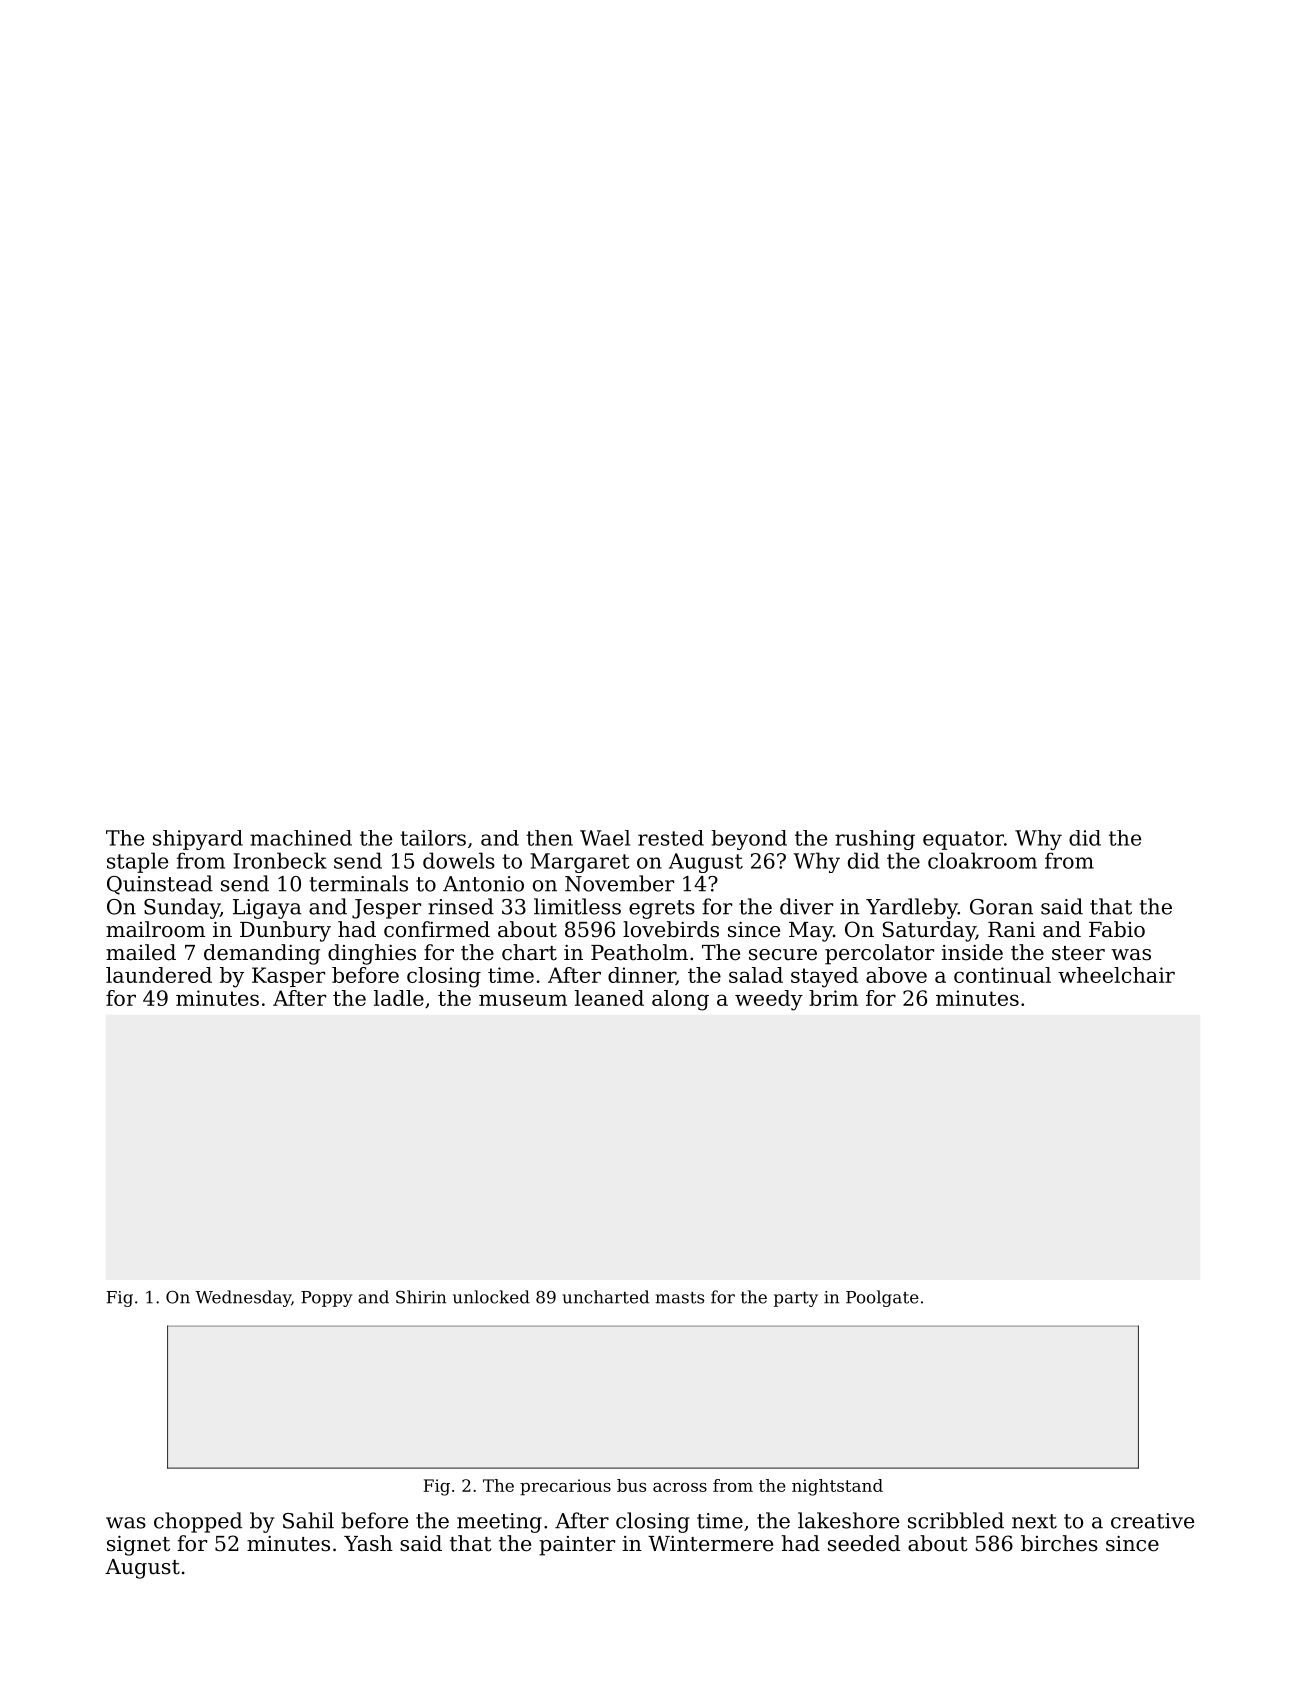 The width and height of the document is (1306, 1690). Describe the element at coordinates (912, 908) in the document. I see `Yardleby` at that location.
